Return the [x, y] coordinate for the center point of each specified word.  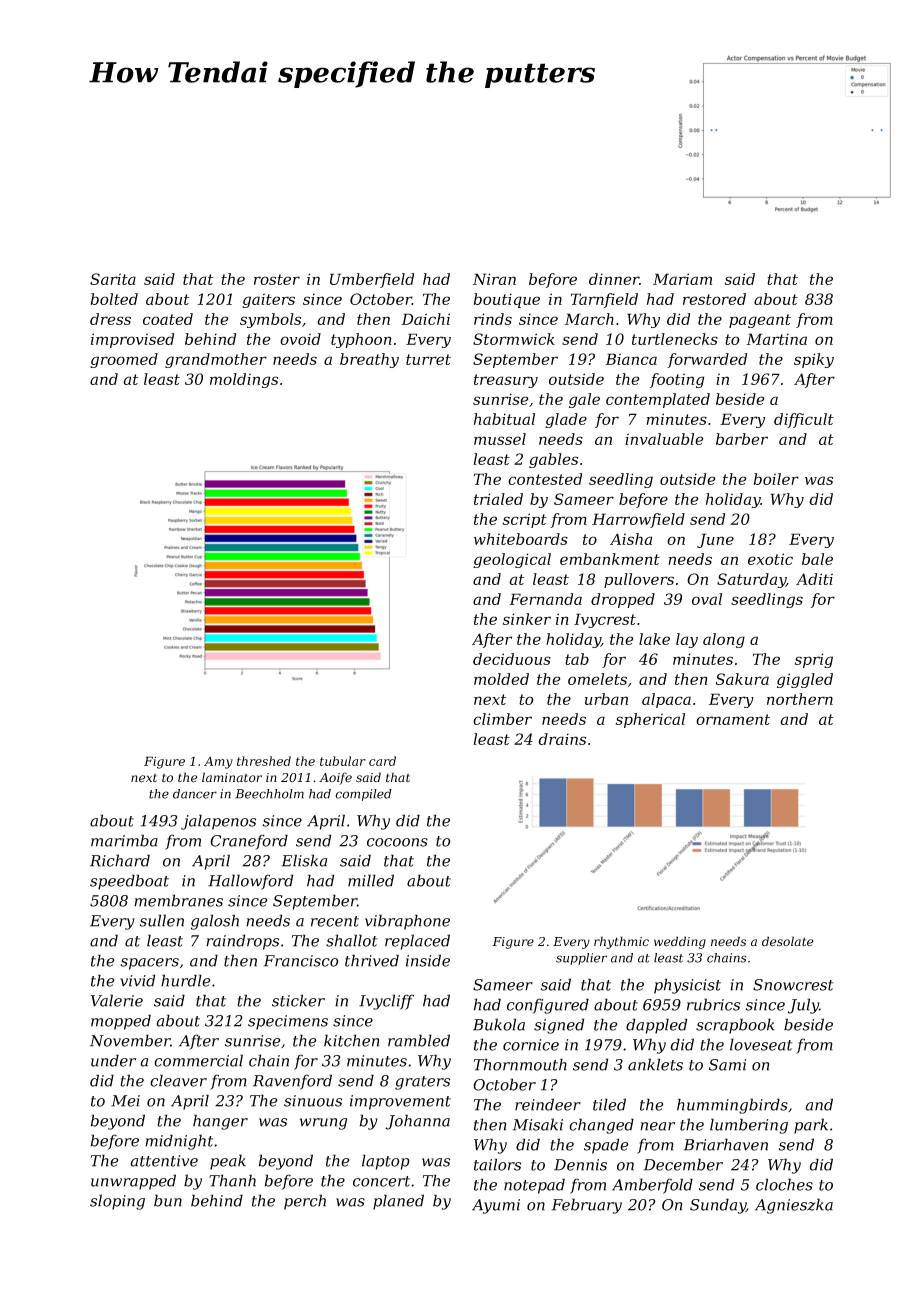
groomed [124, 360]
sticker [298, 1000]
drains [562, 739]
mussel [500, 439]
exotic [770, 559]
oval [707, 599]
